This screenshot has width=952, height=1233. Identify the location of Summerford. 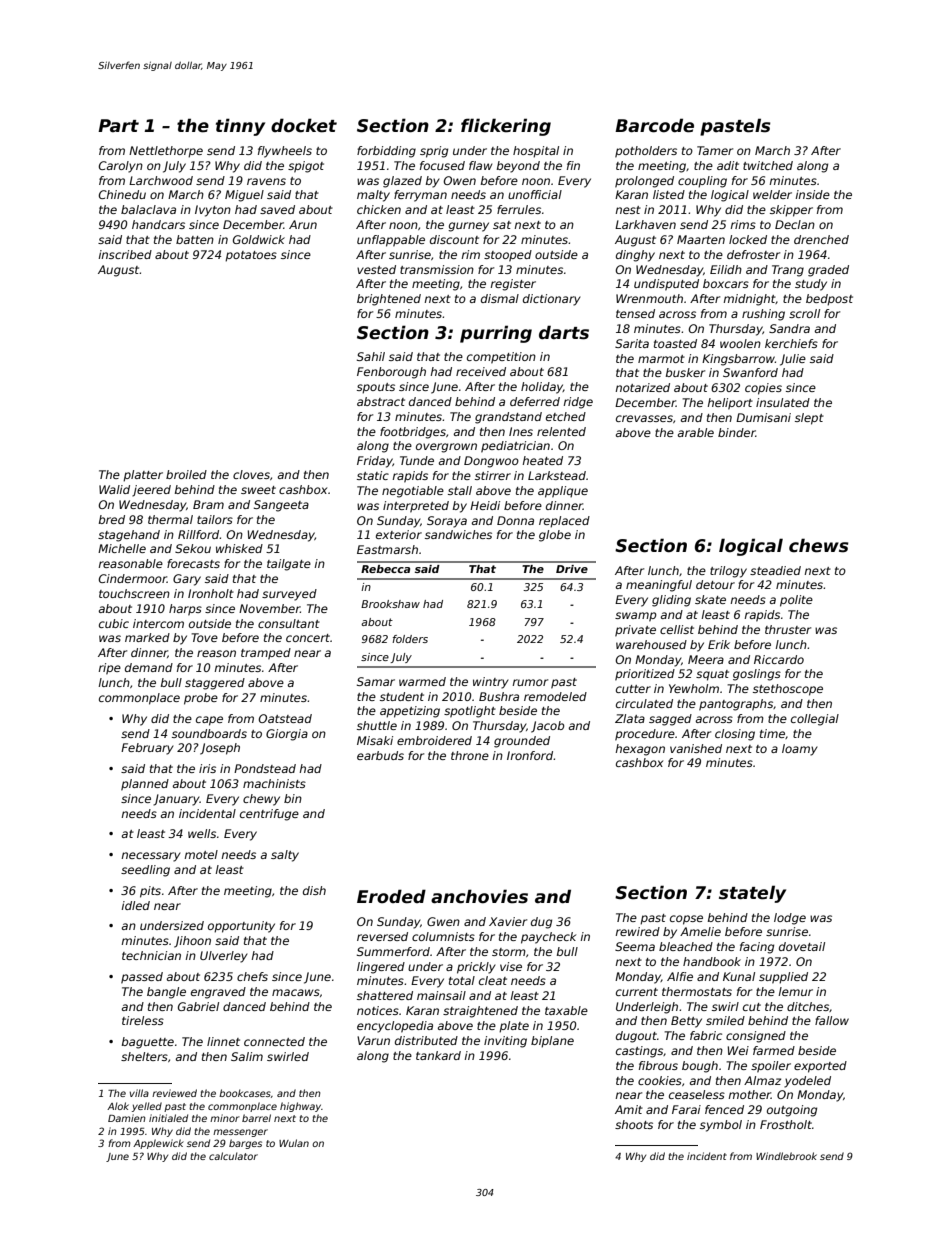
(393, 951).
